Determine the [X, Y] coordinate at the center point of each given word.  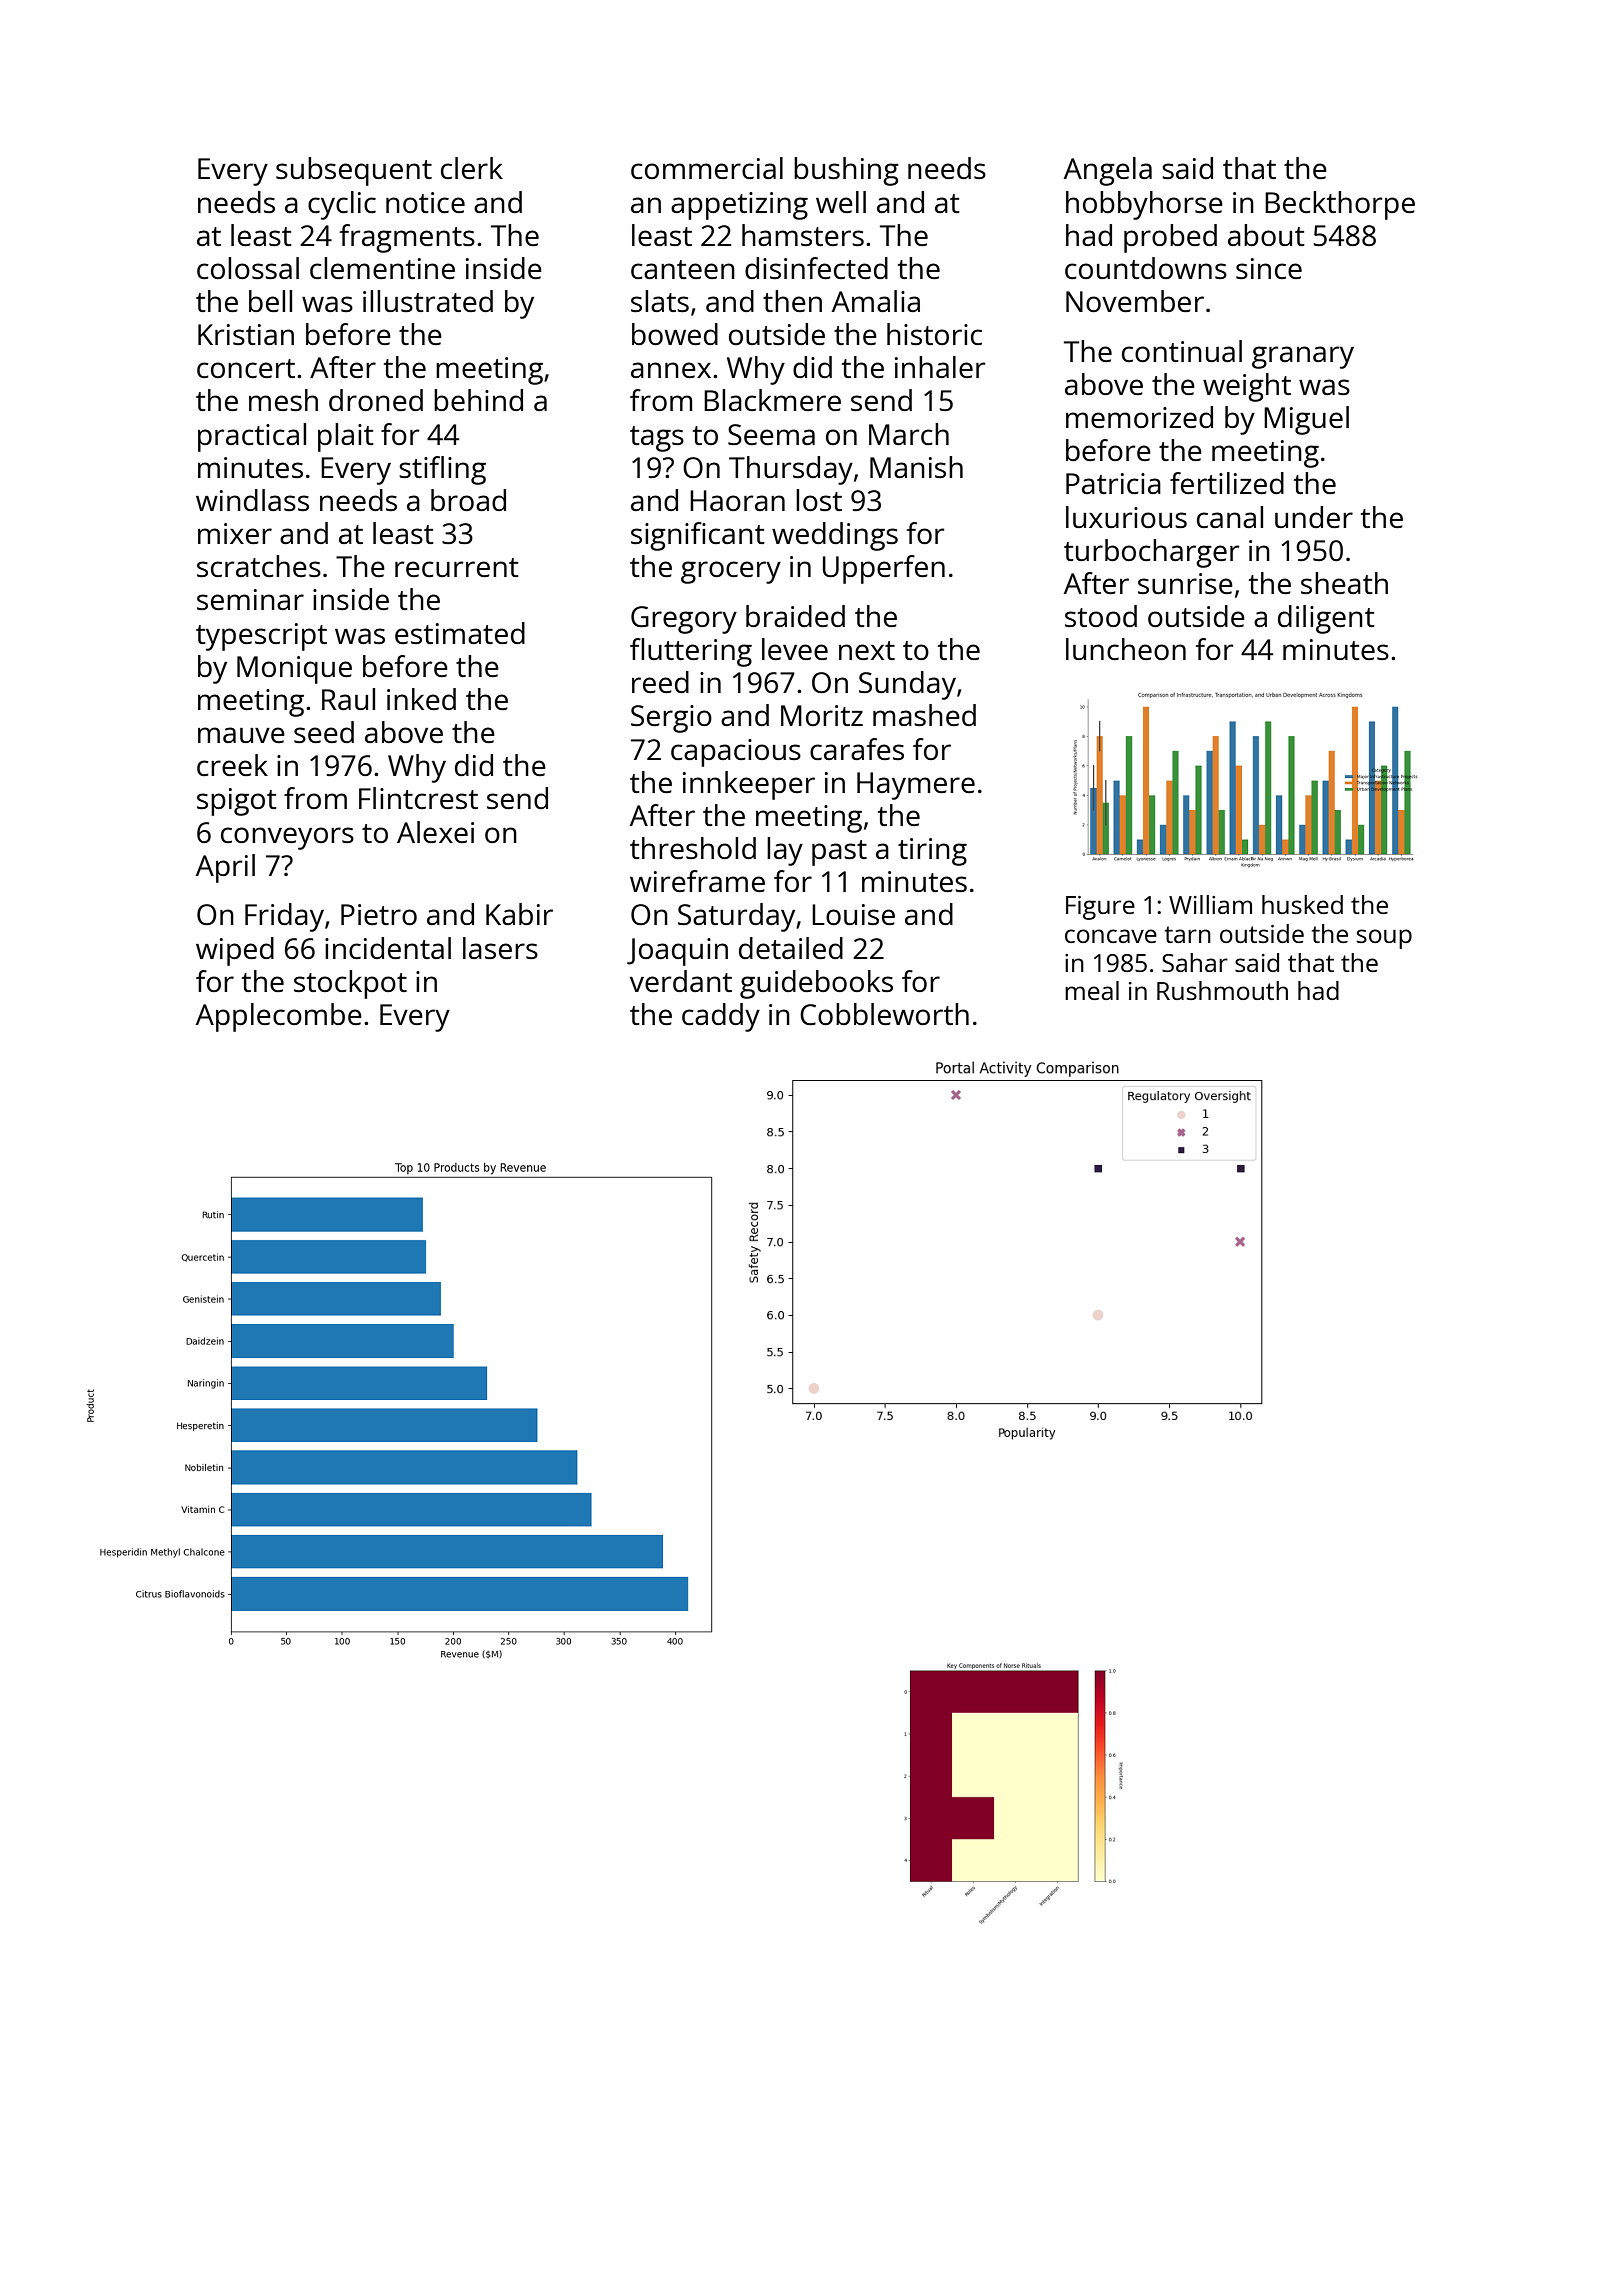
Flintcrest [418, 798]
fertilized [1227, 483]
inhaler [940, 367]
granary [1303, 357]
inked [421, 699]
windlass [252, 500]
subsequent [354, 171]
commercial [707, 168]
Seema [771, 434]
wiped [235, 951]
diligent [1326, 619]
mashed [924, 715]
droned [376, 400]
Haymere [916, 786]
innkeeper [749, 785]
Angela [1108, 171]
